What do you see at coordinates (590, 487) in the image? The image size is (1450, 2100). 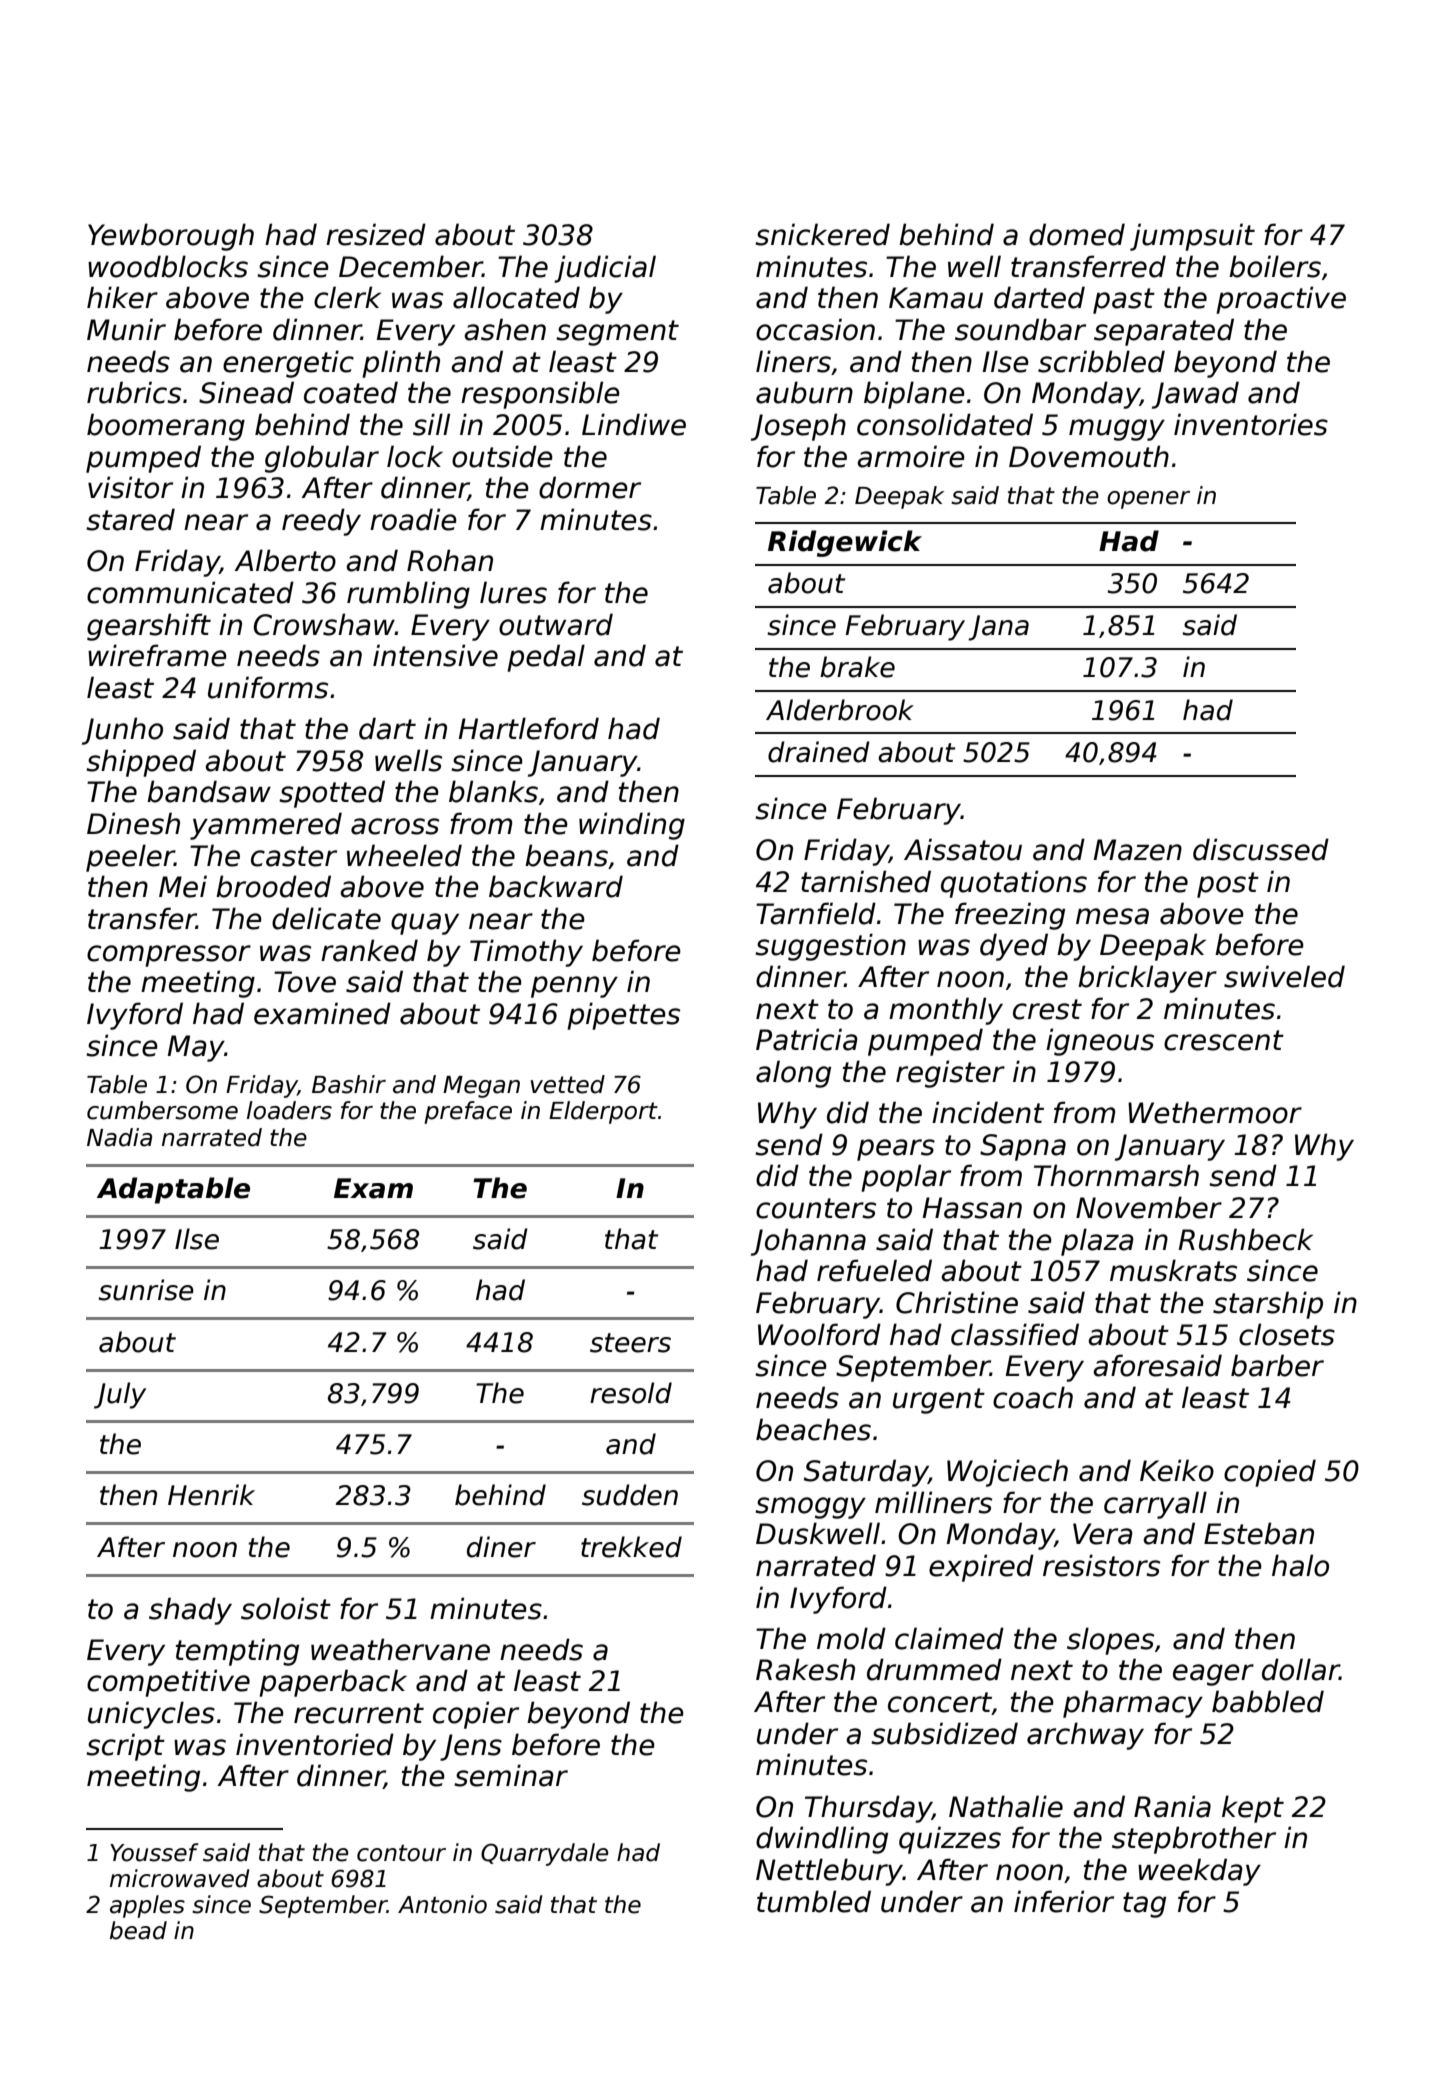 I see `dormer` at bounding box center [590, 487].
